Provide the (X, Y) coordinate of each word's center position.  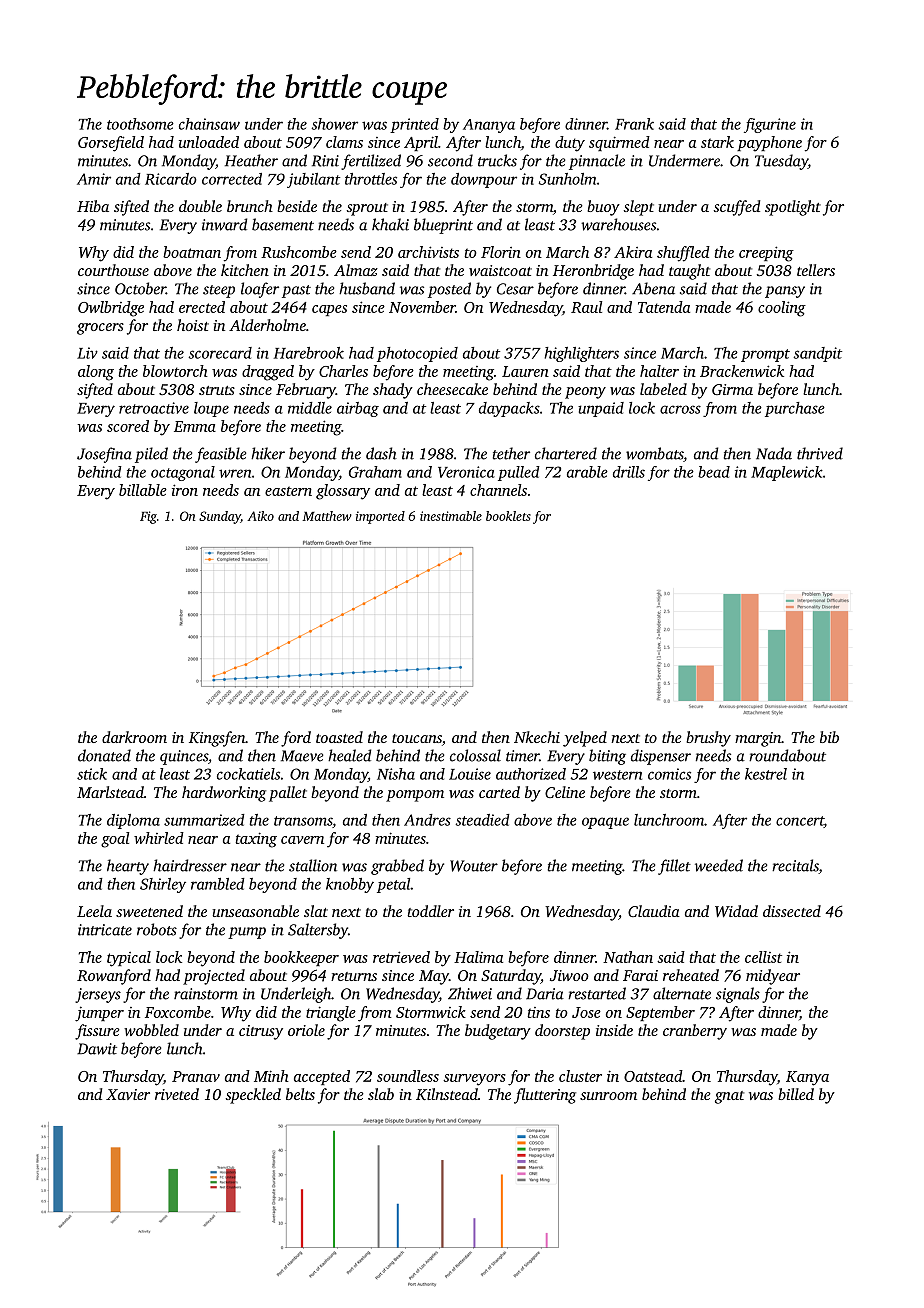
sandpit (817, 354)
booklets (508, 516)
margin (758, 739)
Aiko (260, 516)
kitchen (245, 270)
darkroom (134, 737)
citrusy (261, 1032)
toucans (417, 738)
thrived (820, 453)
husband (367, 288)
